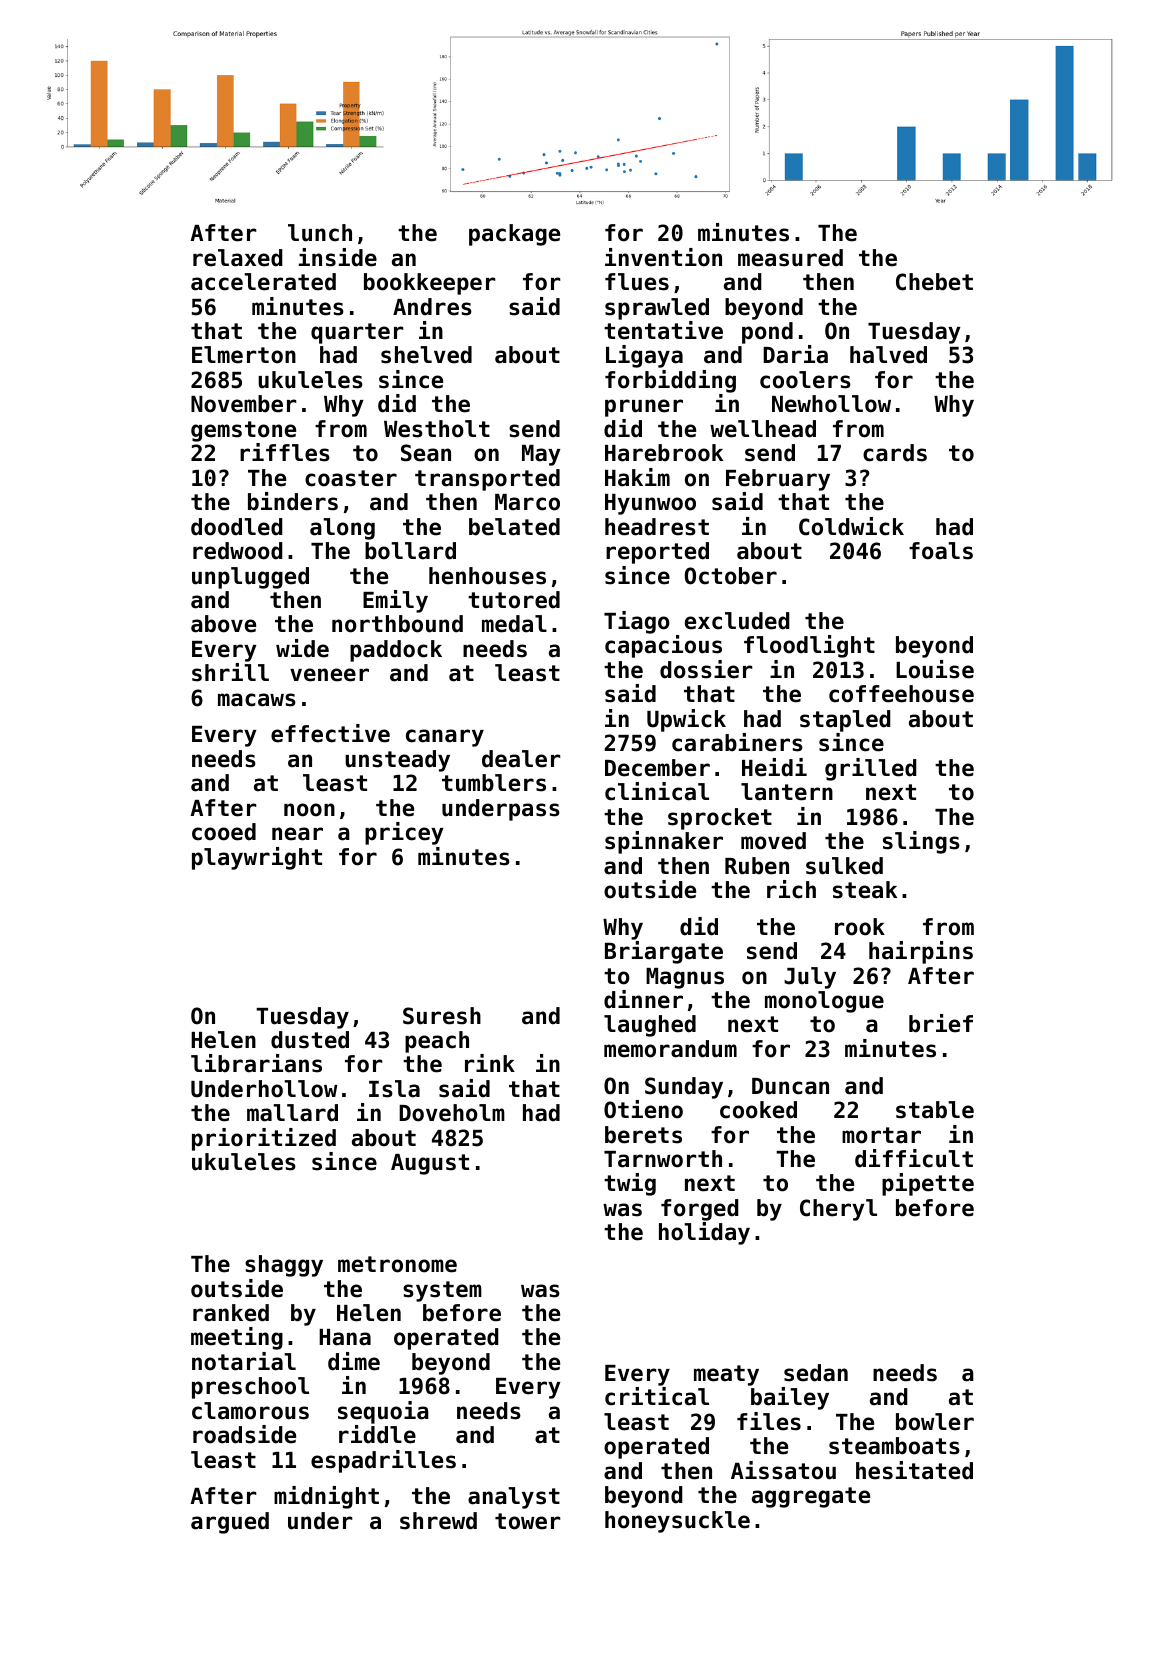  I want to click on aggregate, so click(811, 1497).
